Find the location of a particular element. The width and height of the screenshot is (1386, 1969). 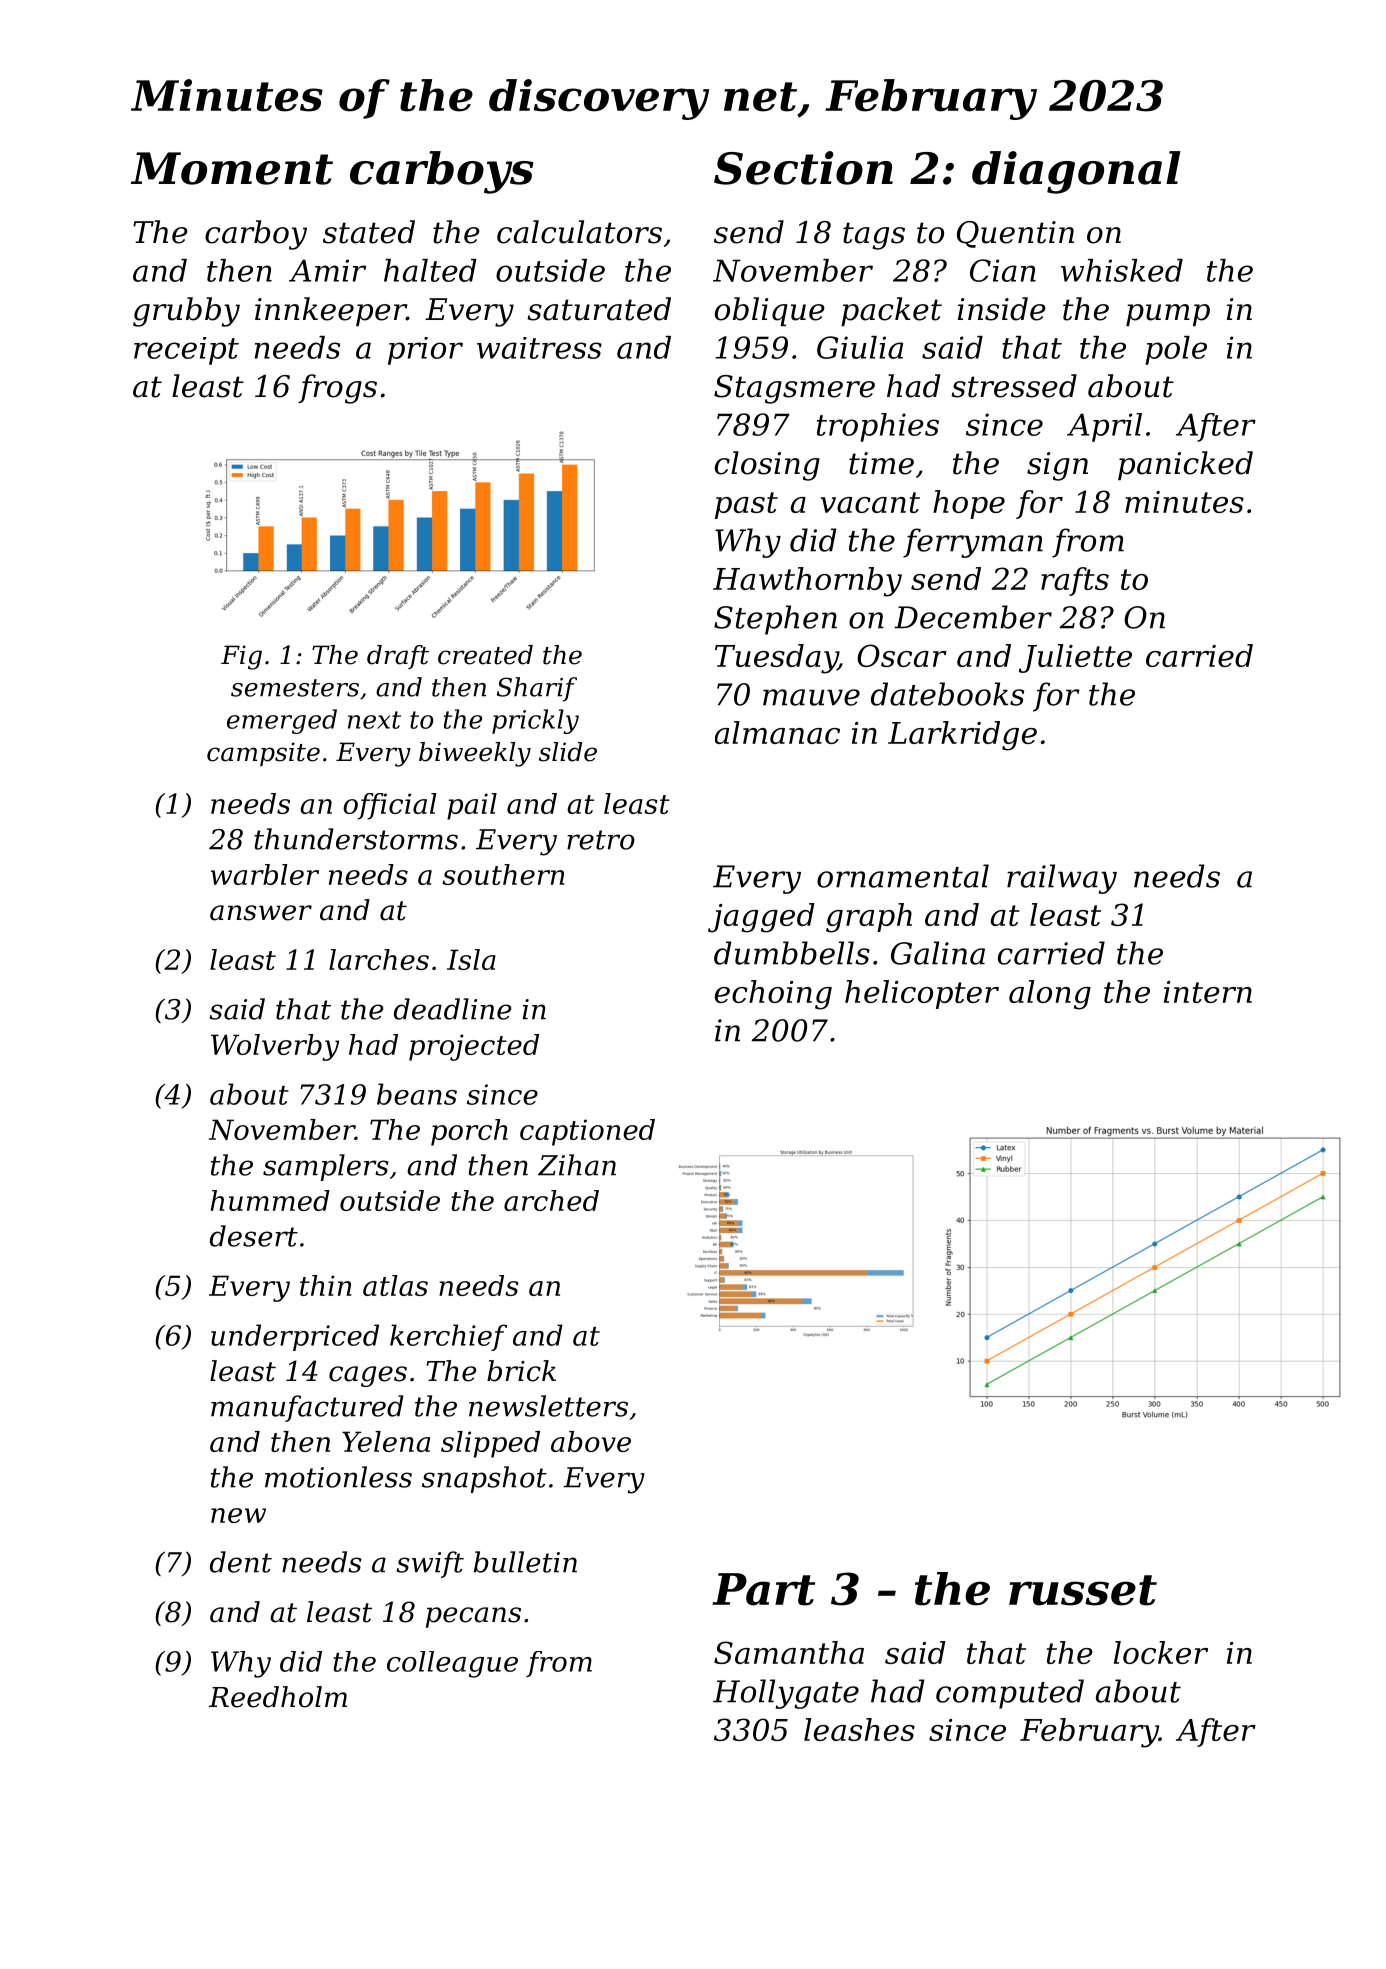

diagonal is located at coordinates (1076, 172).
